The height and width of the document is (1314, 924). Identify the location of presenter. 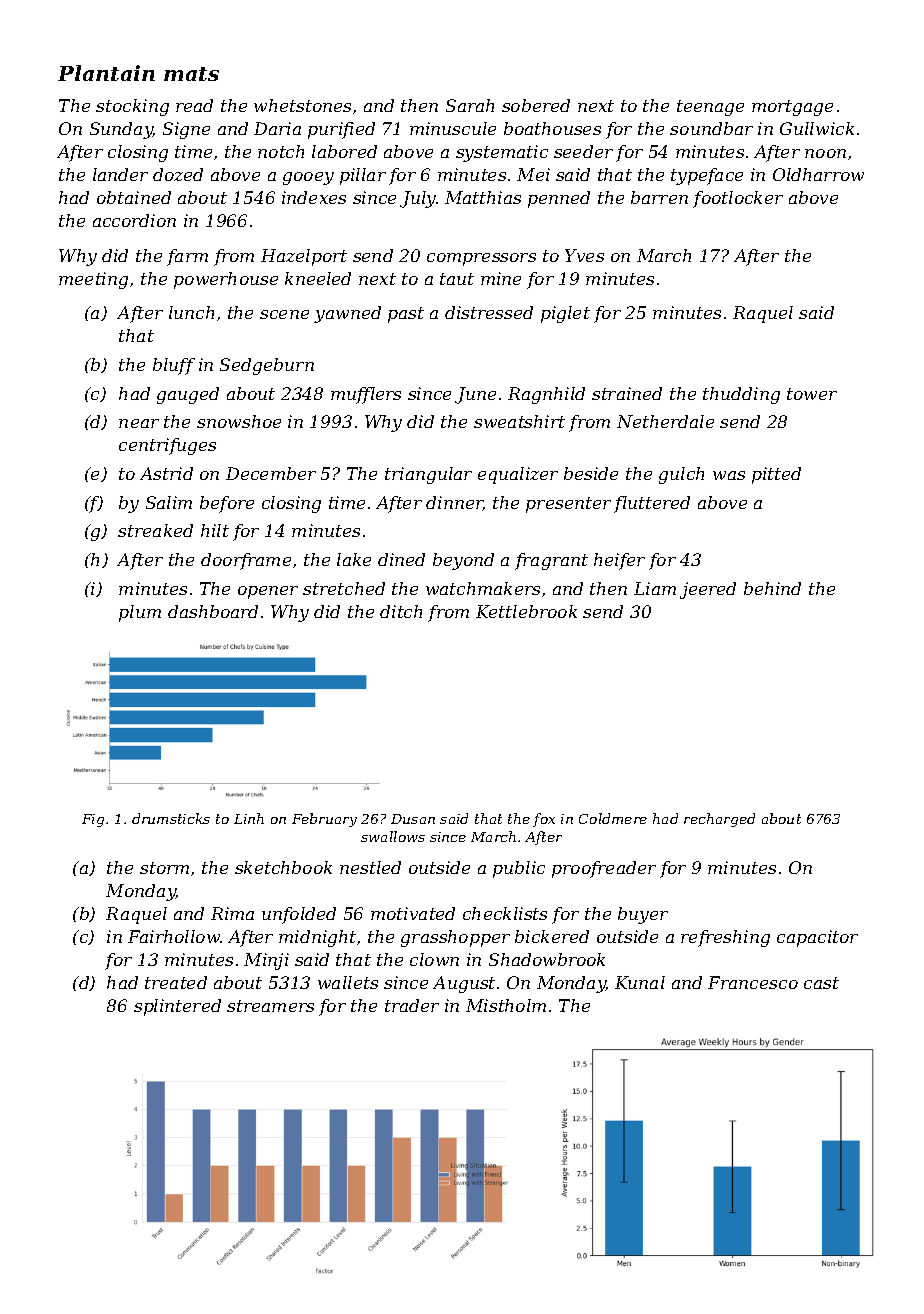
(568, 505).
